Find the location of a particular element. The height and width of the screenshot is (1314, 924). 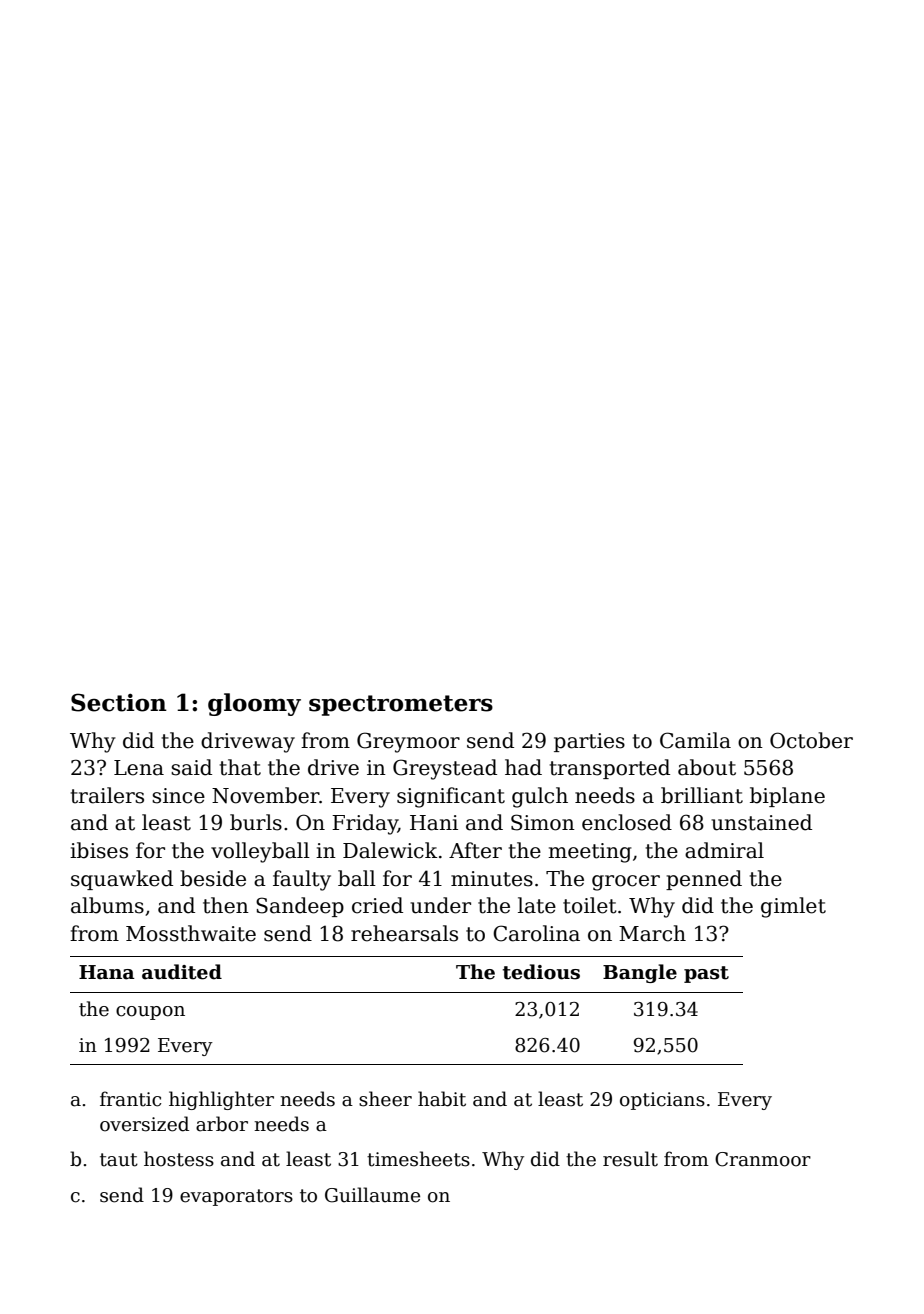

audited is located at coordinates (182, 972).
